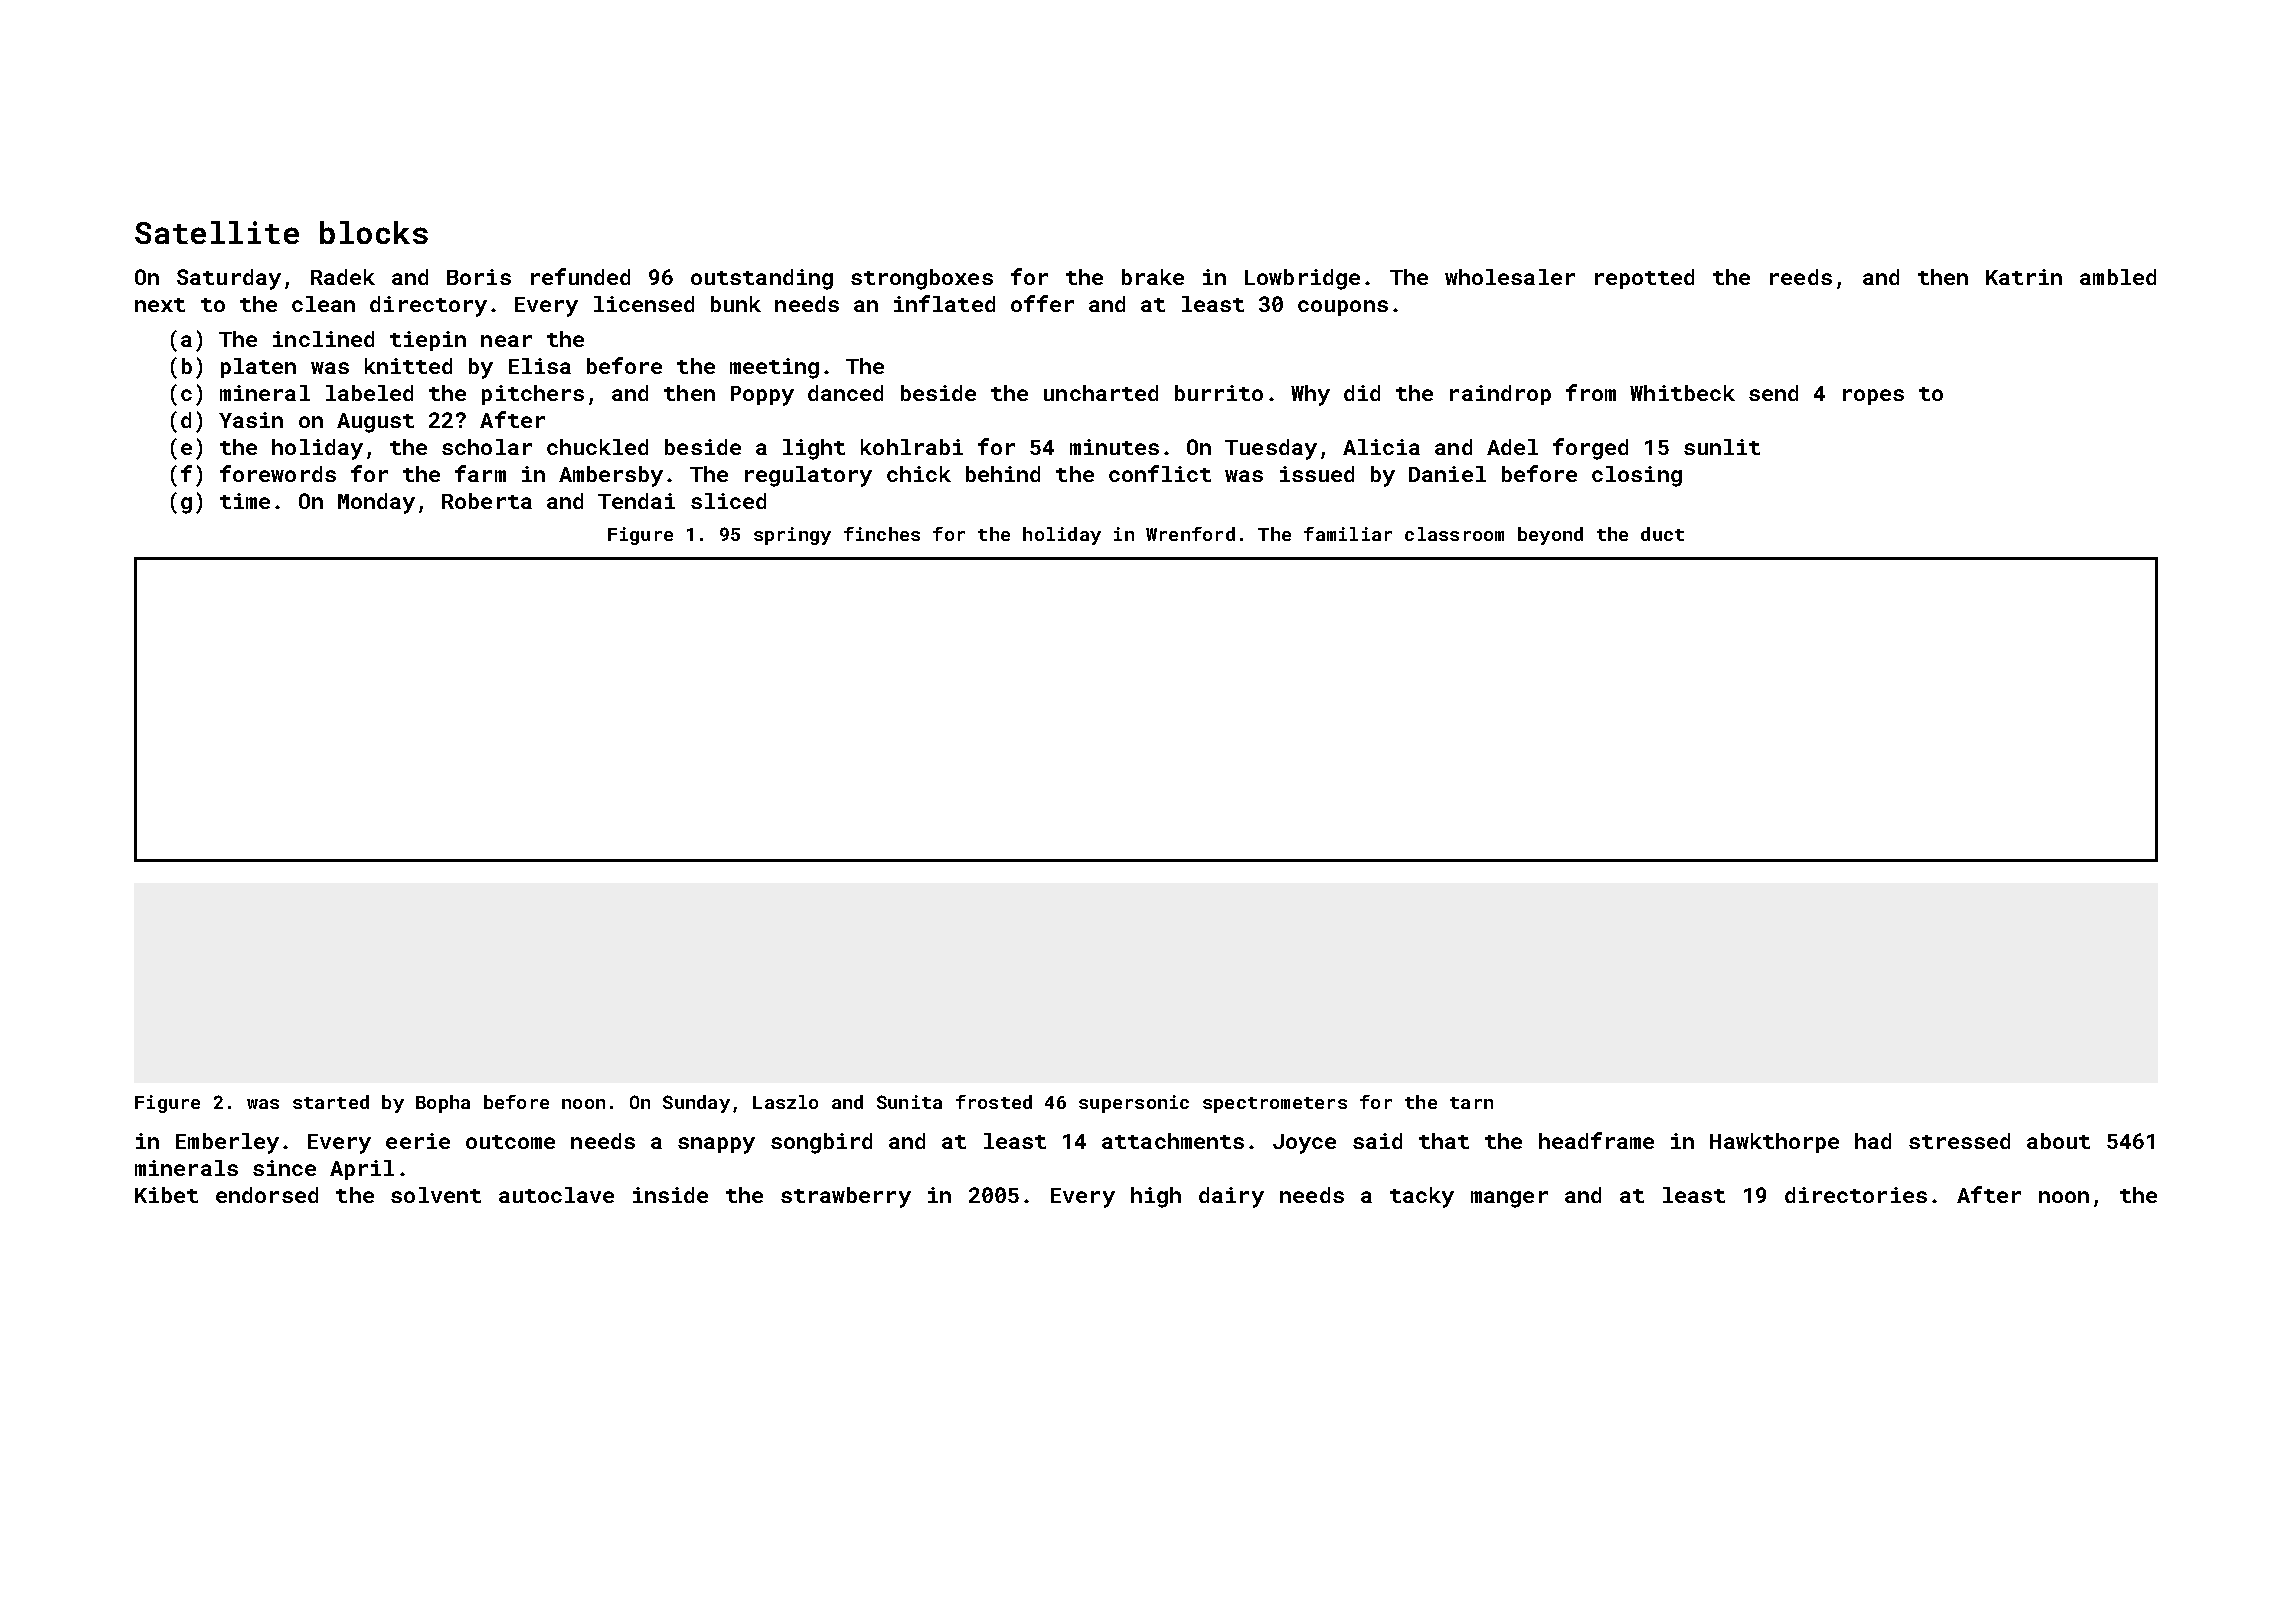 Image resolution: width=2292 pixels, height=1620 pixels. Describe the element at coordinates (376, 503) in the screenshot. I see `Monday` at that location.
